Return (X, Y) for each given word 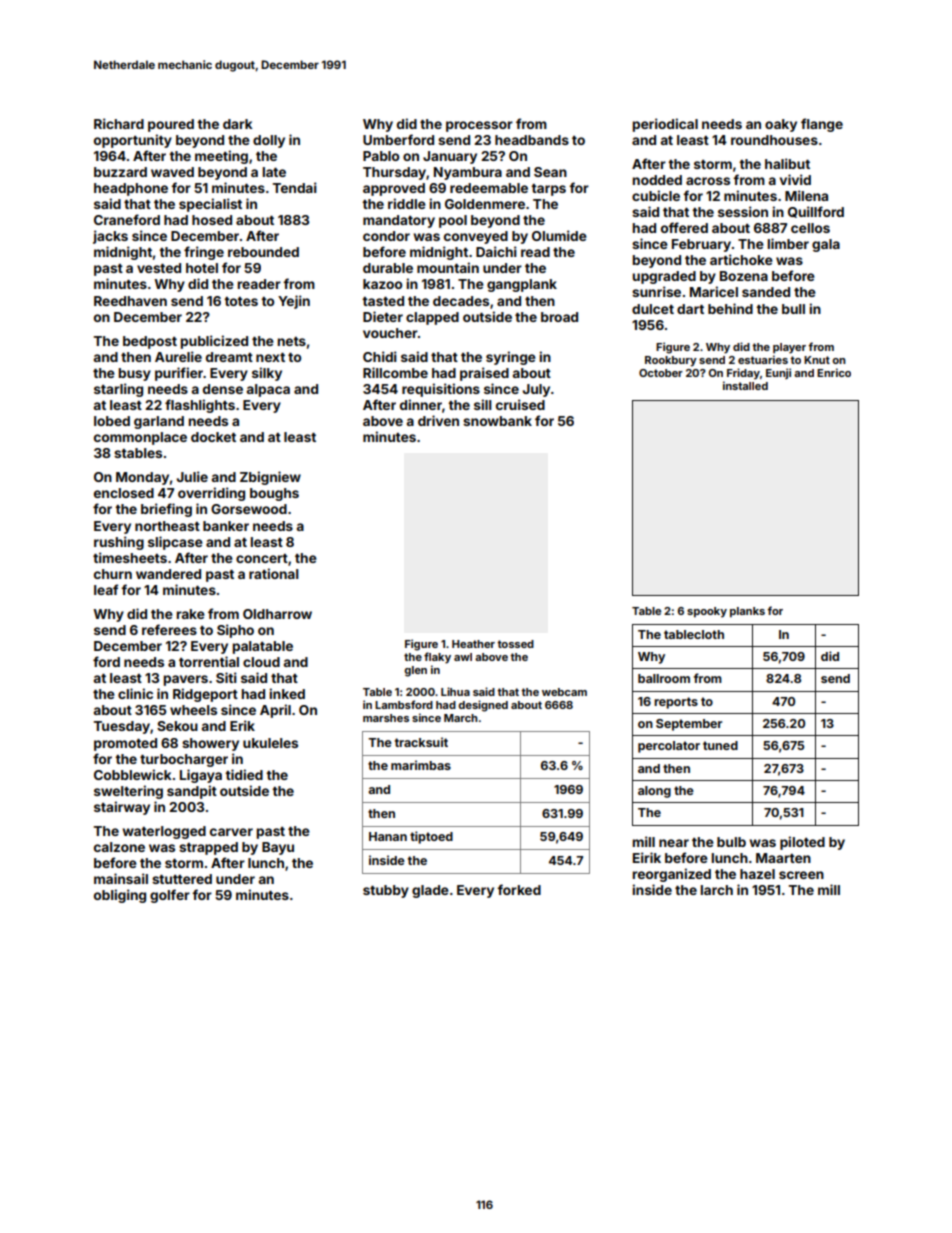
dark (238, 124)
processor (479, 126)
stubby (386, 891)
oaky (781, 125)
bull (793, 309)
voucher (390, 333)
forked (519, 889)
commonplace (140, 438)
